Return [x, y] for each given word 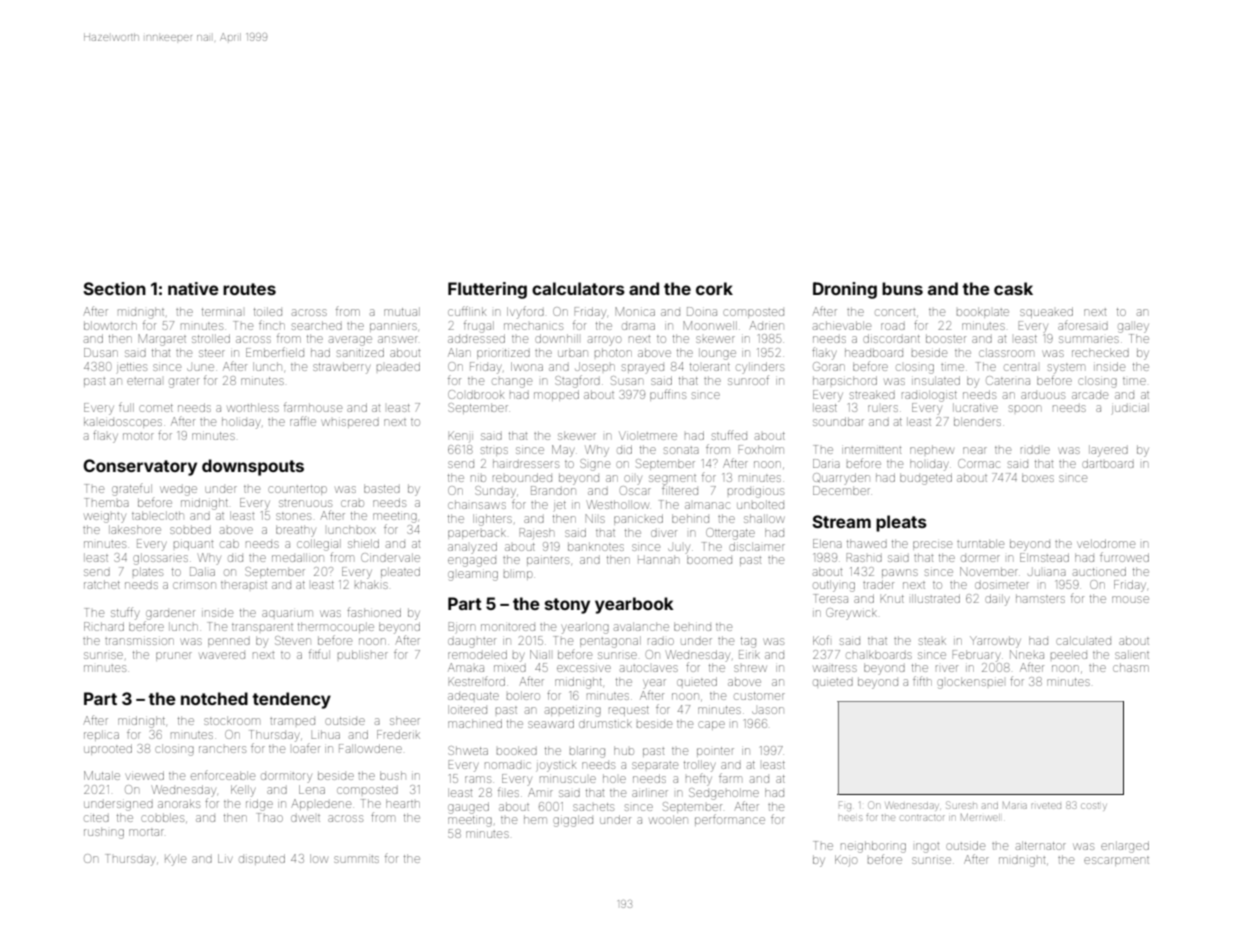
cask [1013, 288]
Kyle [175, 860]
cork [714, 288]
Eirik [749, 654]
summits [356, 859]
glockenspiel [970, 683]
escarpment [1116, 861]
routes [249, 289]
